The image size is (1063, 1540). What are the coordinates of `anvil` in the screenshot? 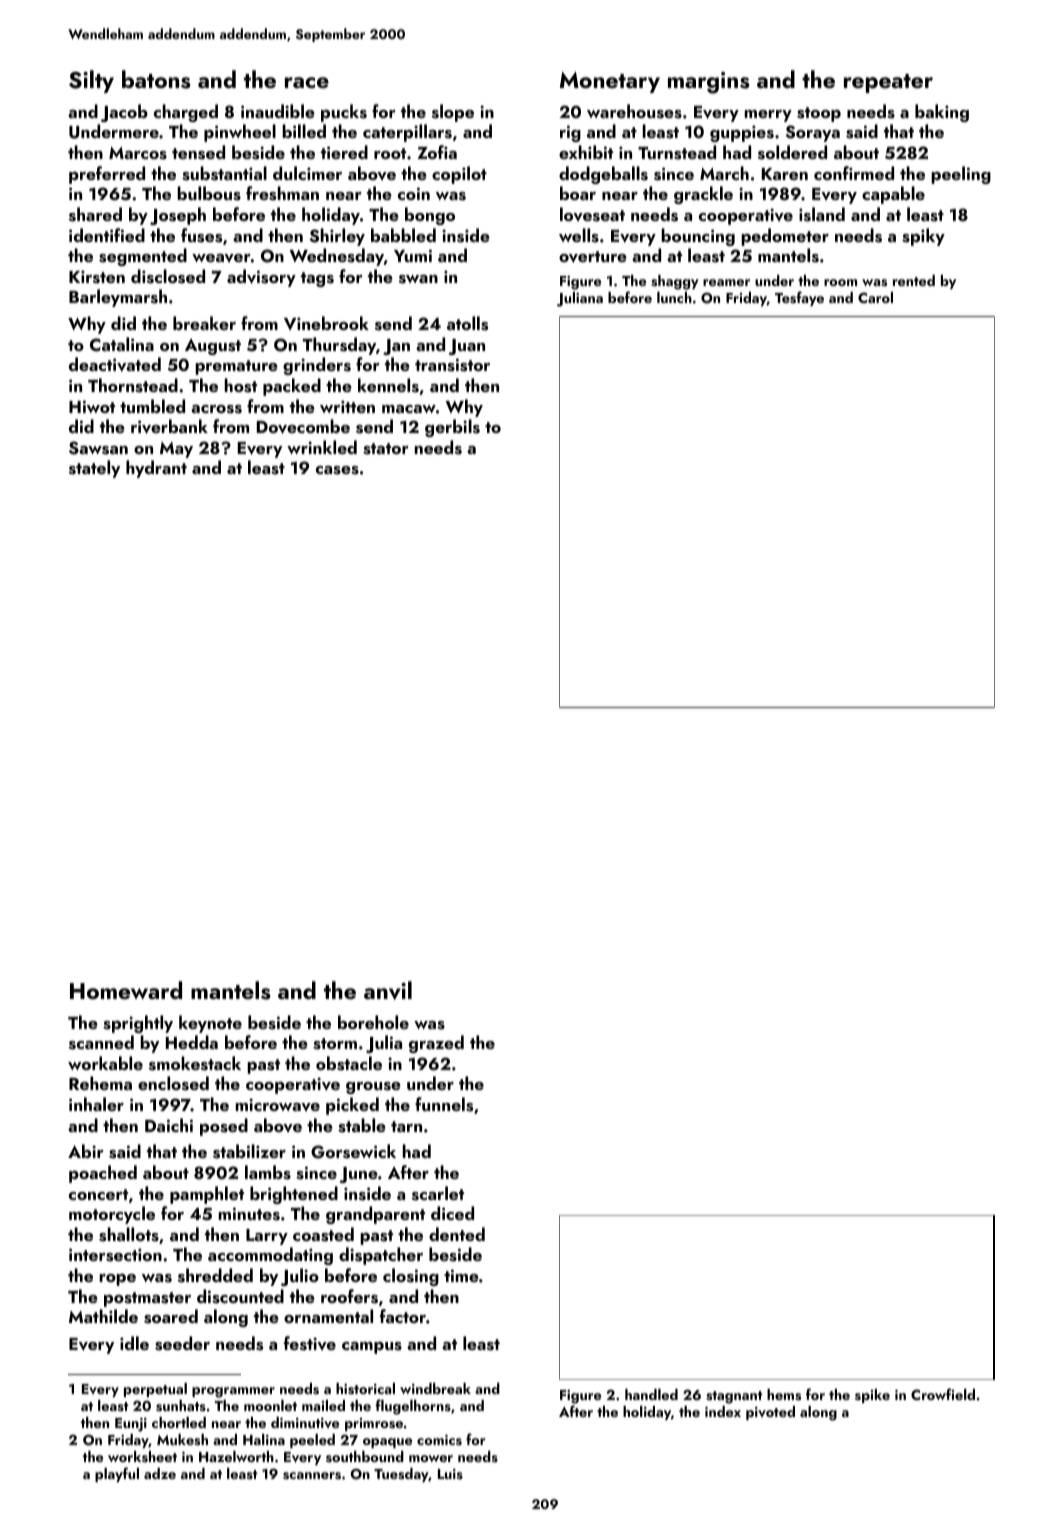 It's located at (388, 990).
